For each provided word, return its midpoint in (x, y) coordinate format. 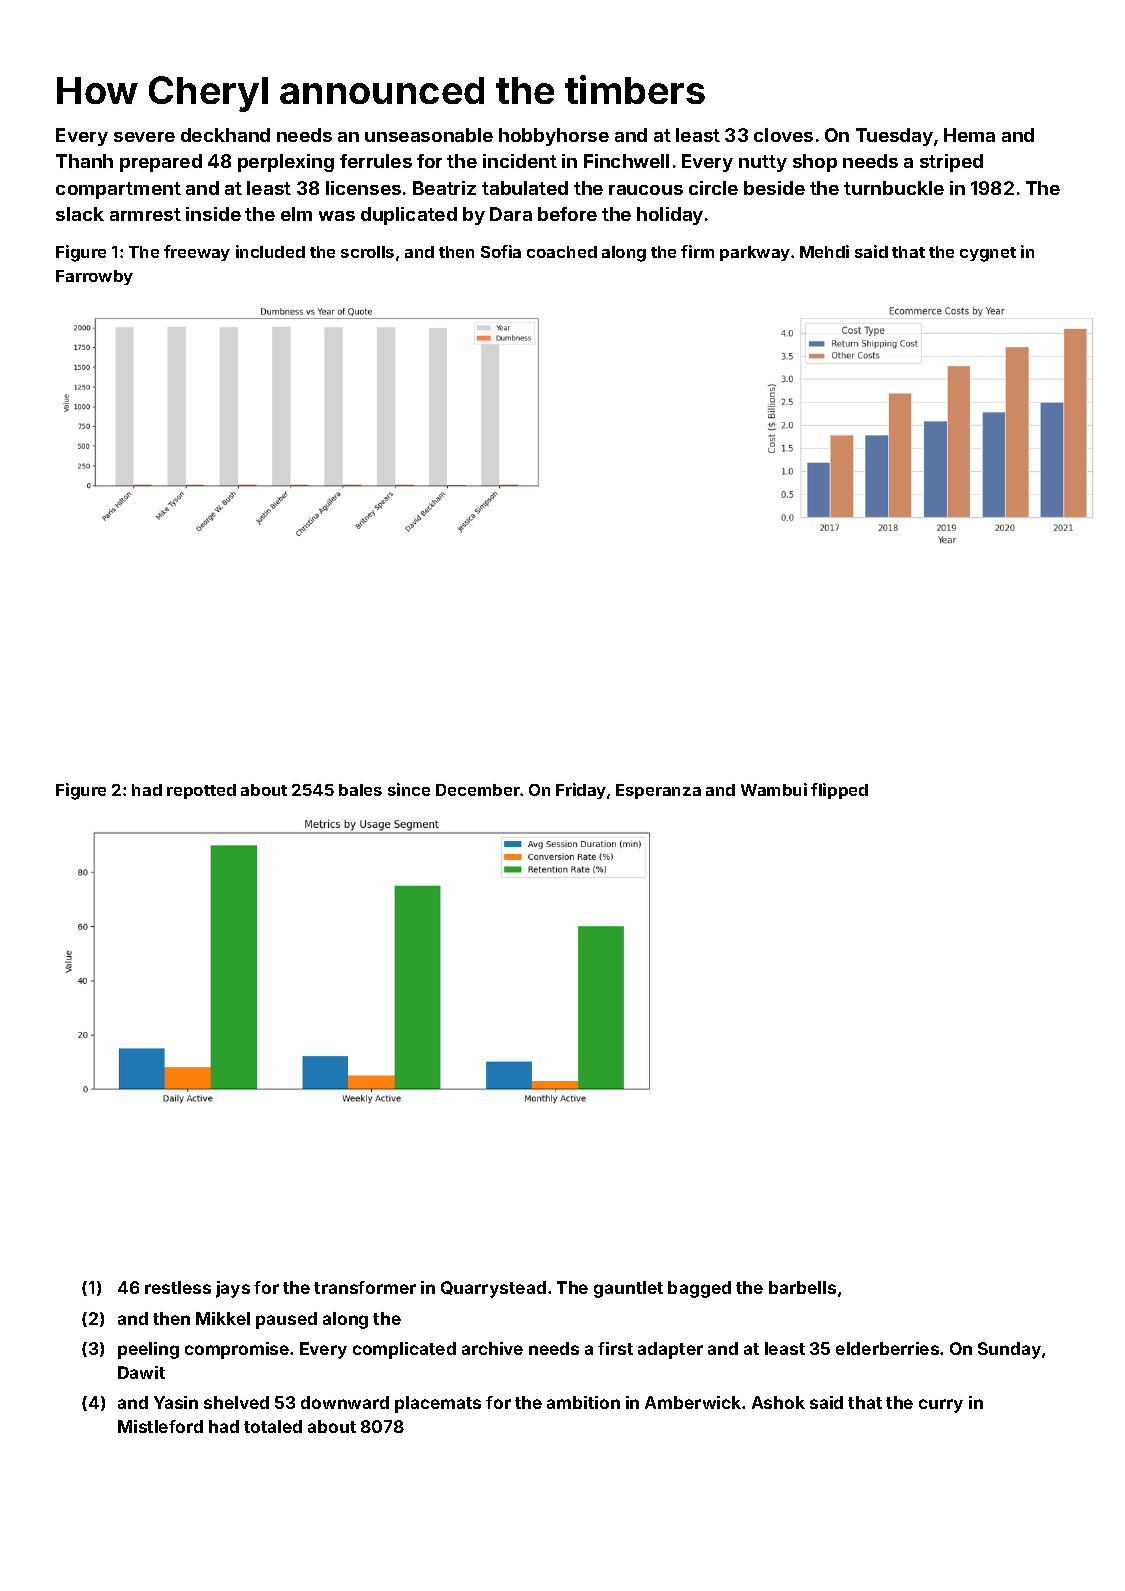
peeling (148, 1350)
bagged (699, 1289)
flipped (839, 791)
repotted (201, 791)
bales (360, 790)
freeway (197, 253)
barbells (802, 1287)
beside (774, 188)
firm (697, 251)
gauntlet (628, 1289)
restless (178, 1287)
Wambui (774, 789)
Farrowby (94, 277)
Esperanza (658, 791)
